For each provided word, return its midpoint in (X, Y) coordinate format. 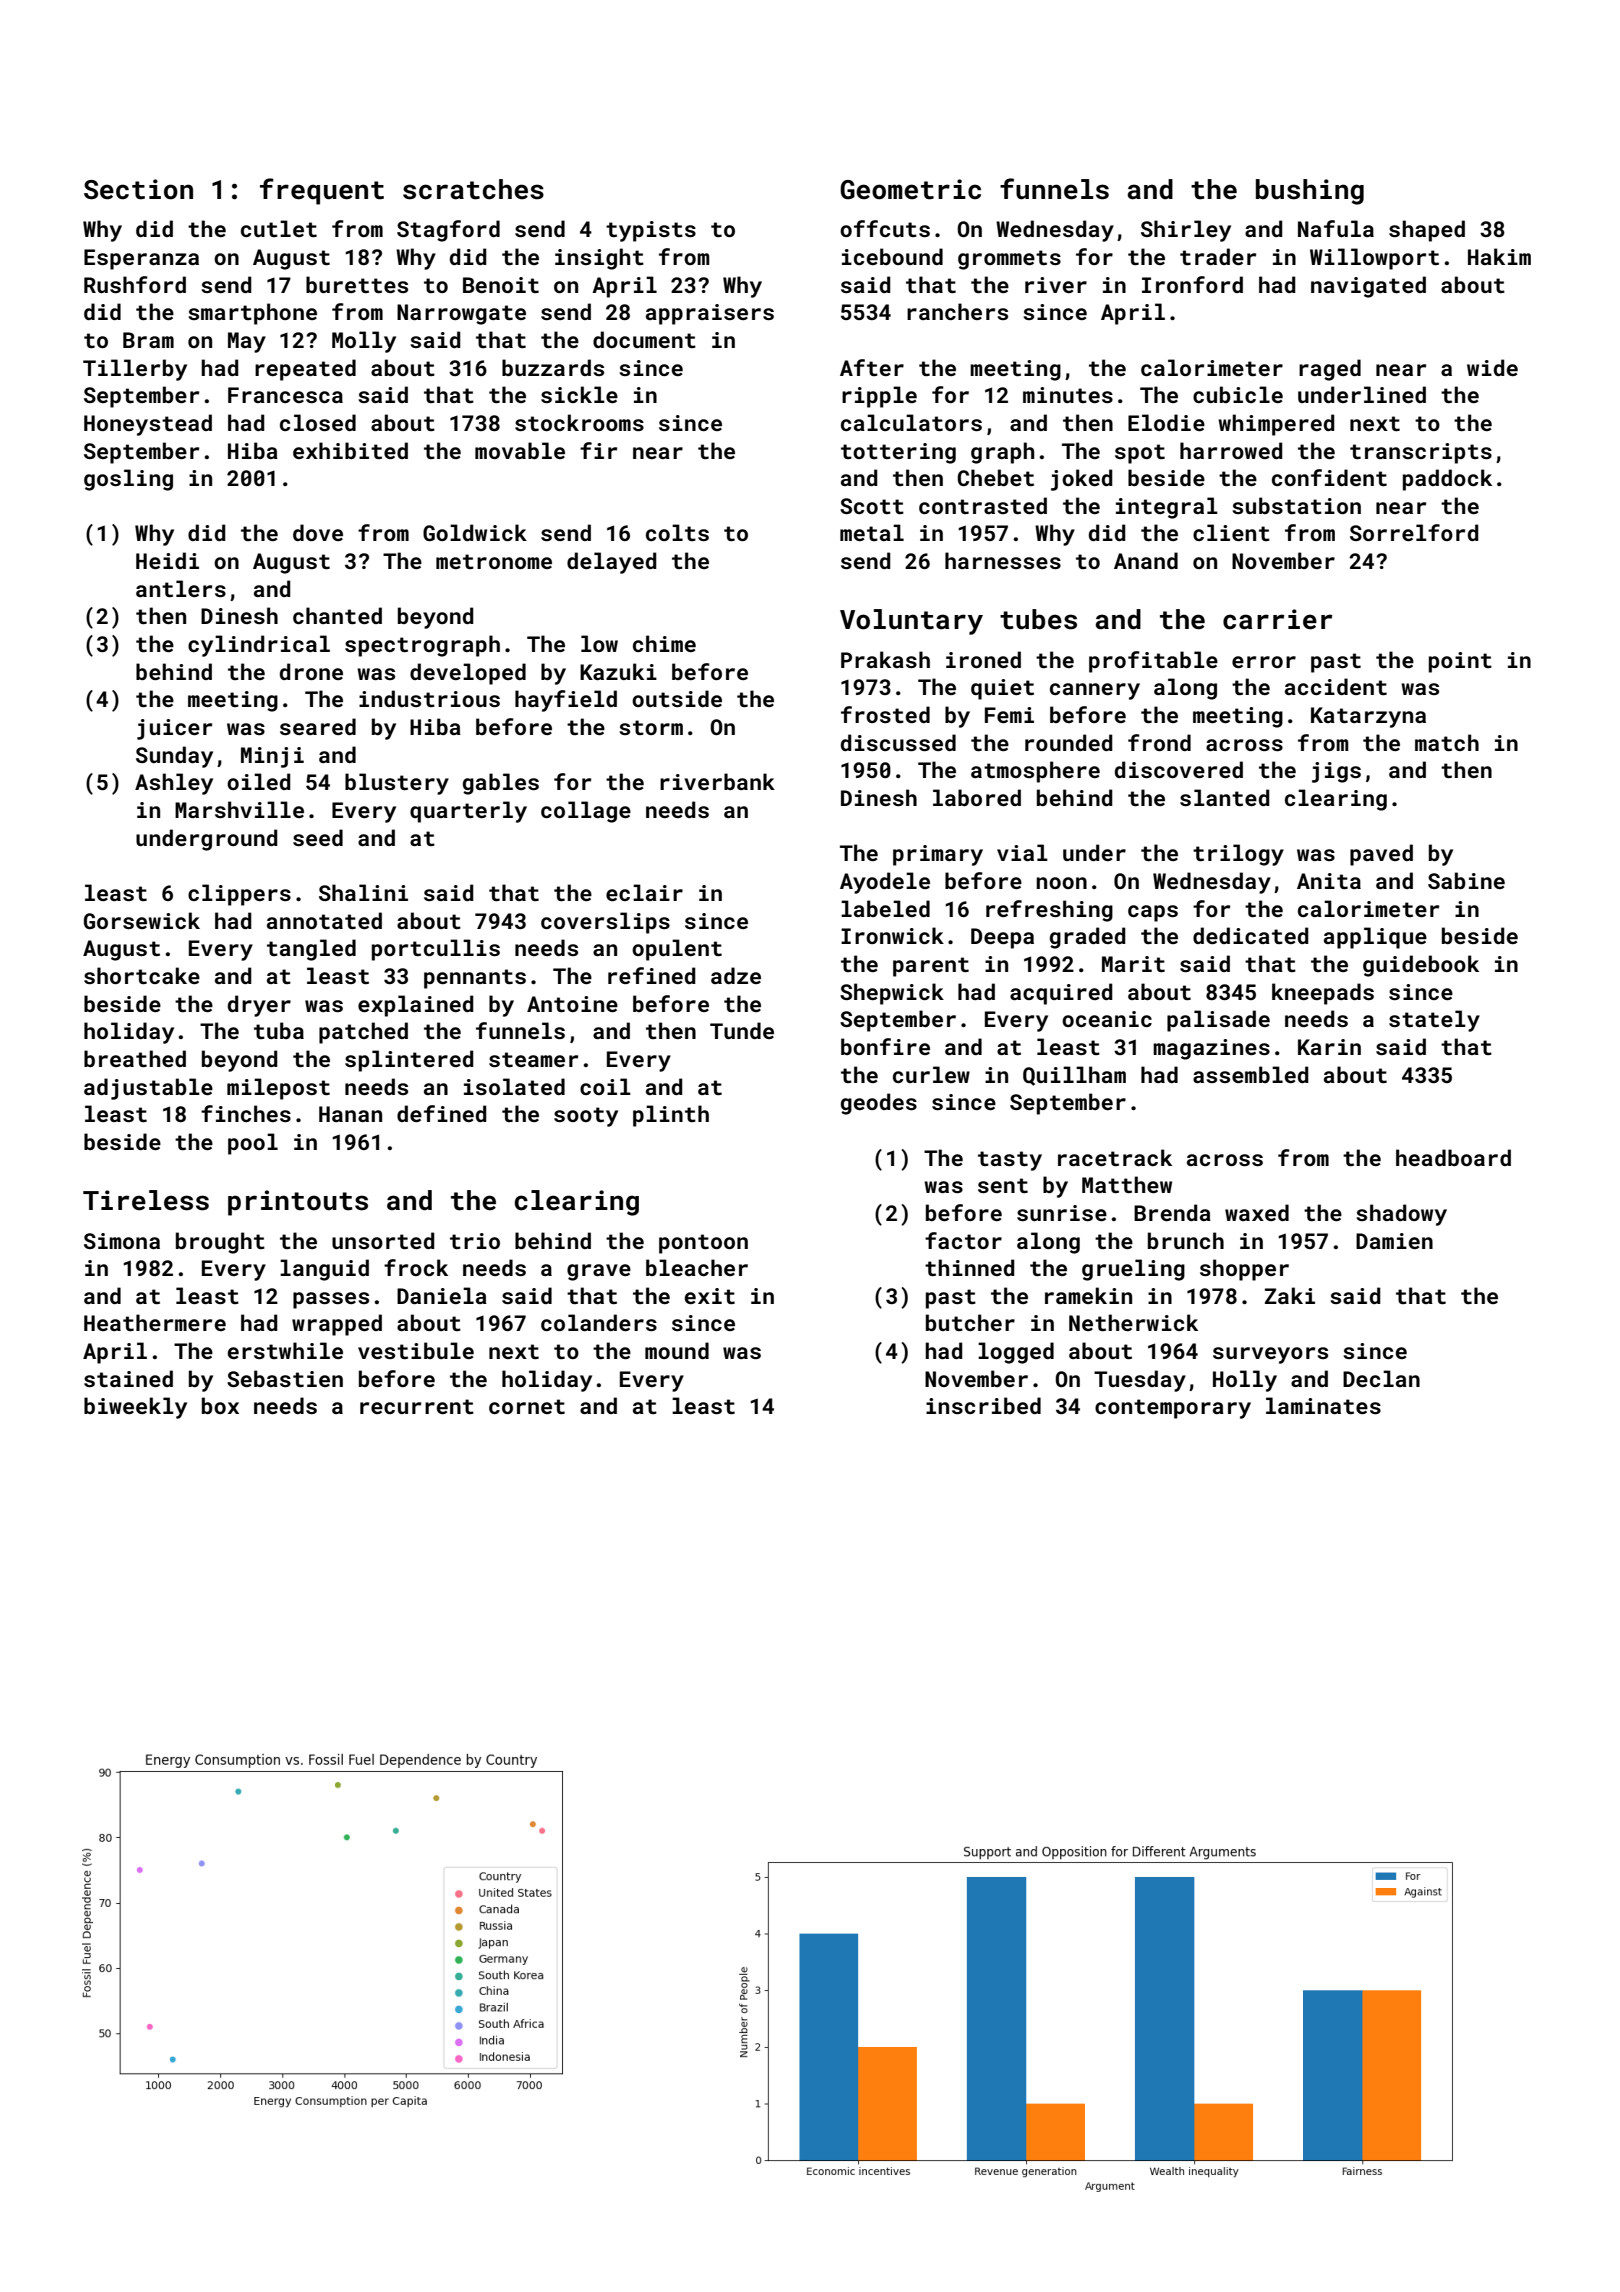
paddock (1447, 480)
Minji (272, 757)
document (644, 339)
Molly (364, 342)
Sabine (1466, 880)
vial (1022, 852)
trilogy (1238, 855)
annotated (324, 920)
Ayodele (885, 883)
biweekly (135, 1408)
